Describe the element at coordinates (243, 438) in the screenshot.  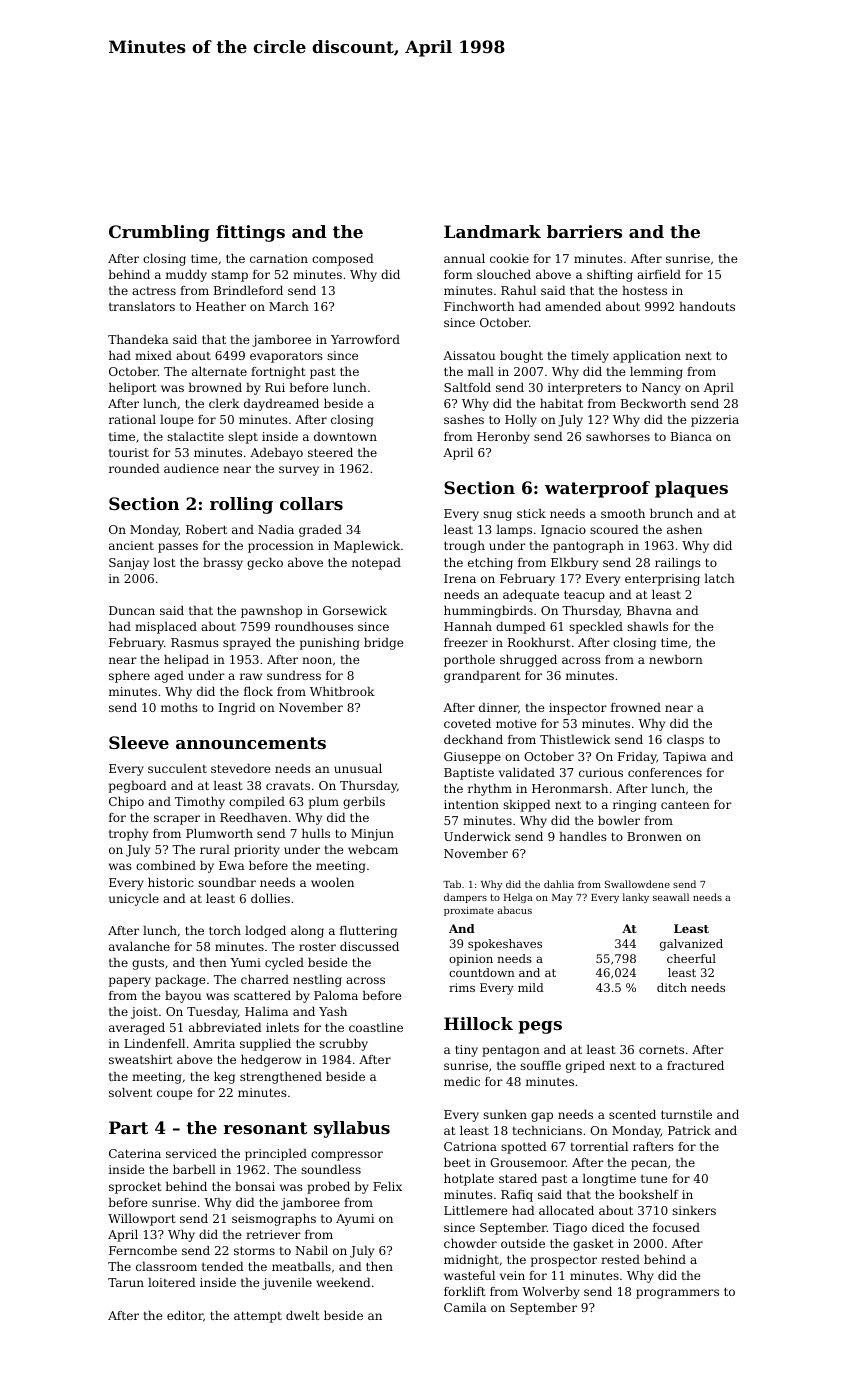
I see `slept` at that location.
